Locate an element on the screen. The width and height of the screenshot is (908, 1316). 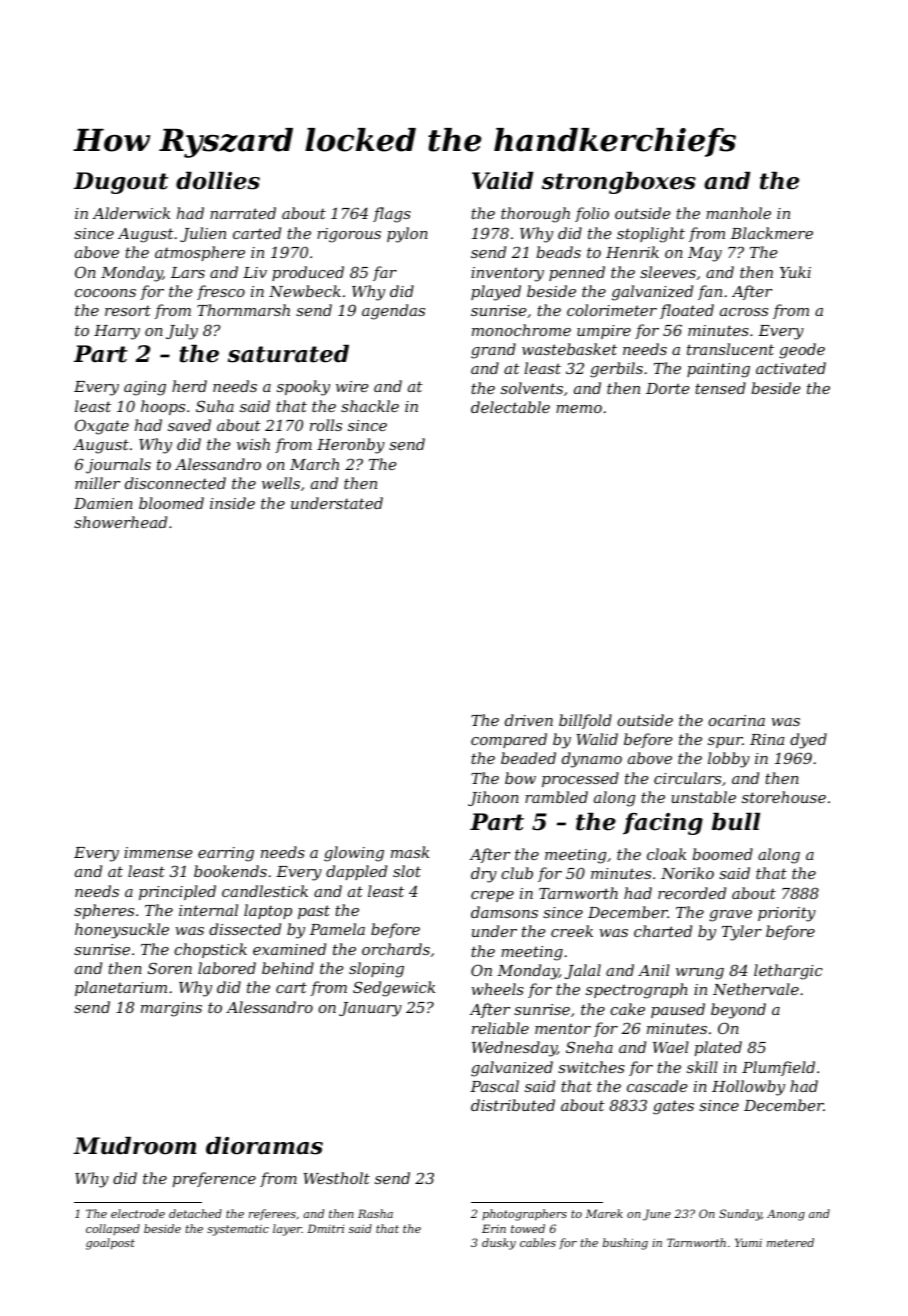
manhole is located at coordinates (738, 213).
